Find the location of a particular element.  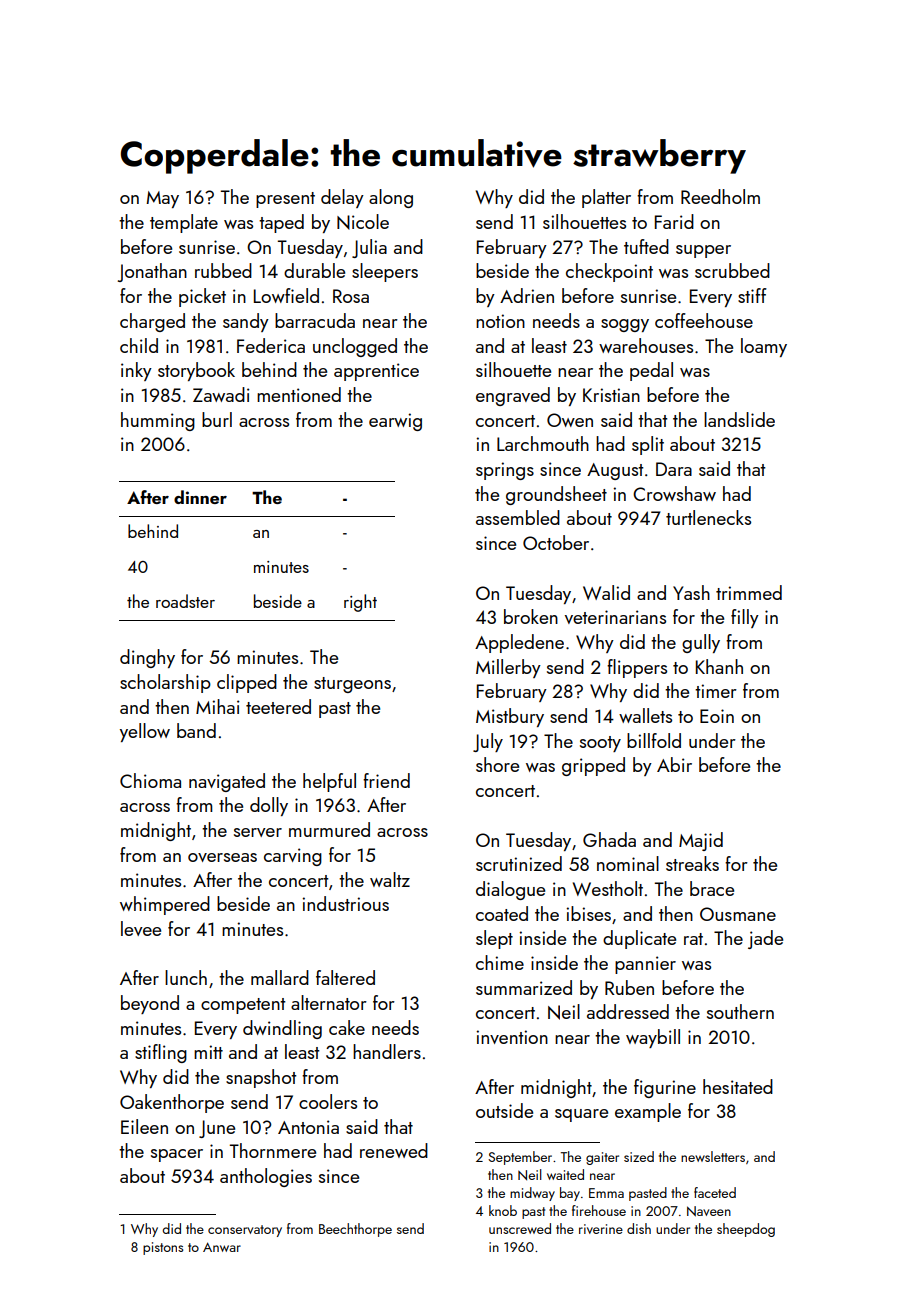

turtlenecks is located at coordinates (708, 517).
